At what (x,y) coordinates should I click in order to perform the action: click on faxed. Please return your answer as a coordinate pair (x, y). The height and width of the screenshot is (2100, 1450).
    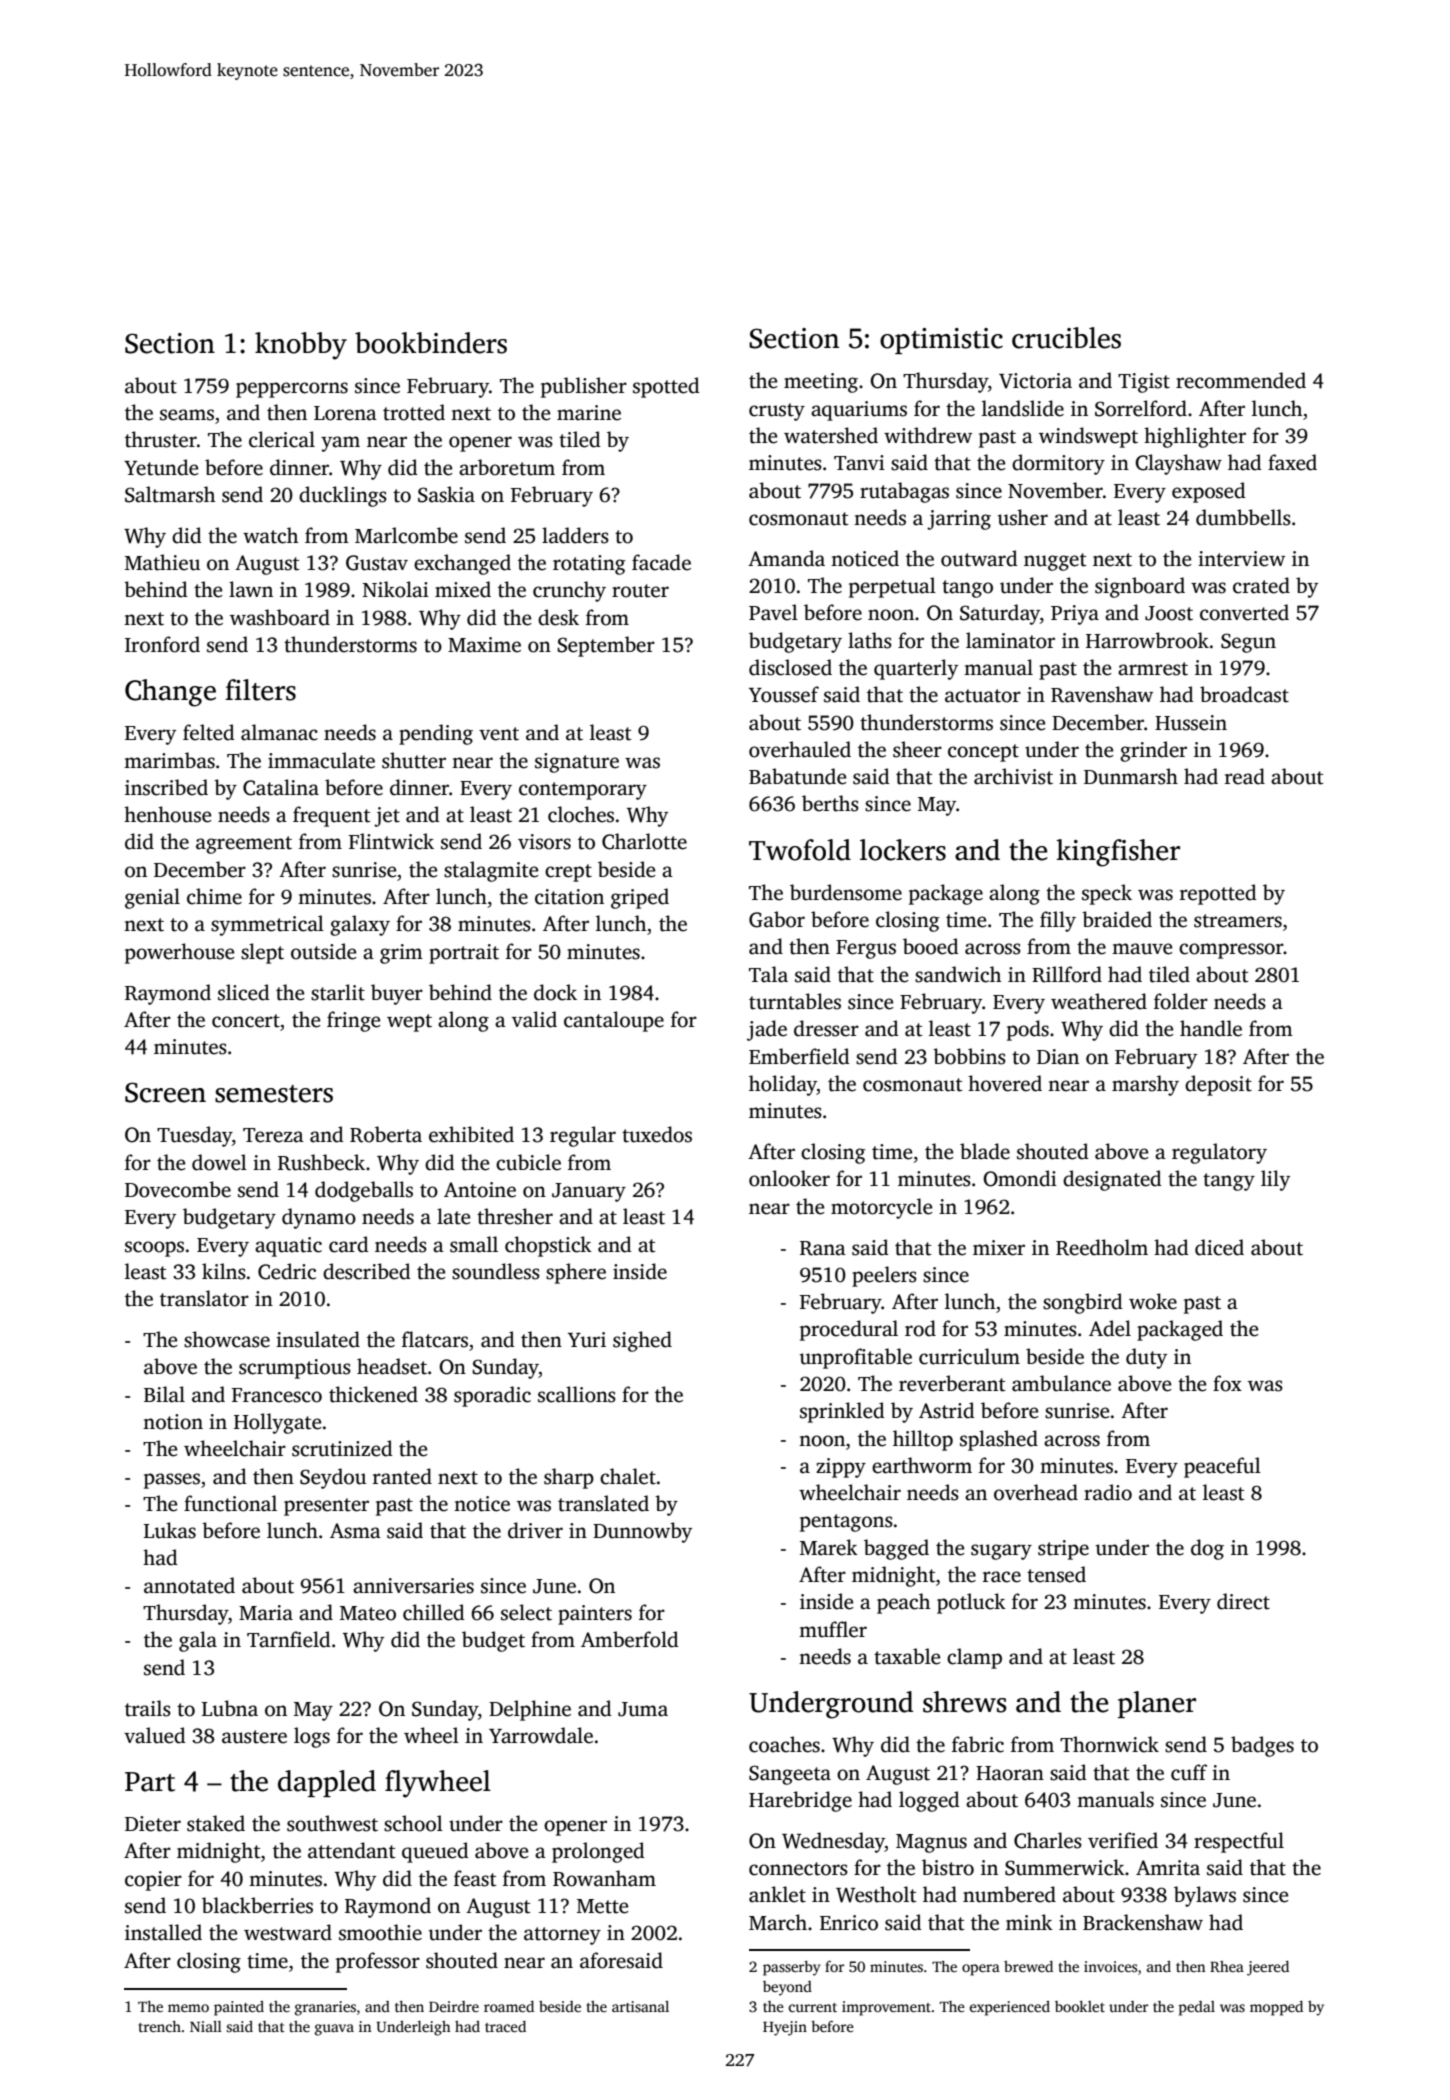
    Looking at the image, I should click on (1292, 462).
